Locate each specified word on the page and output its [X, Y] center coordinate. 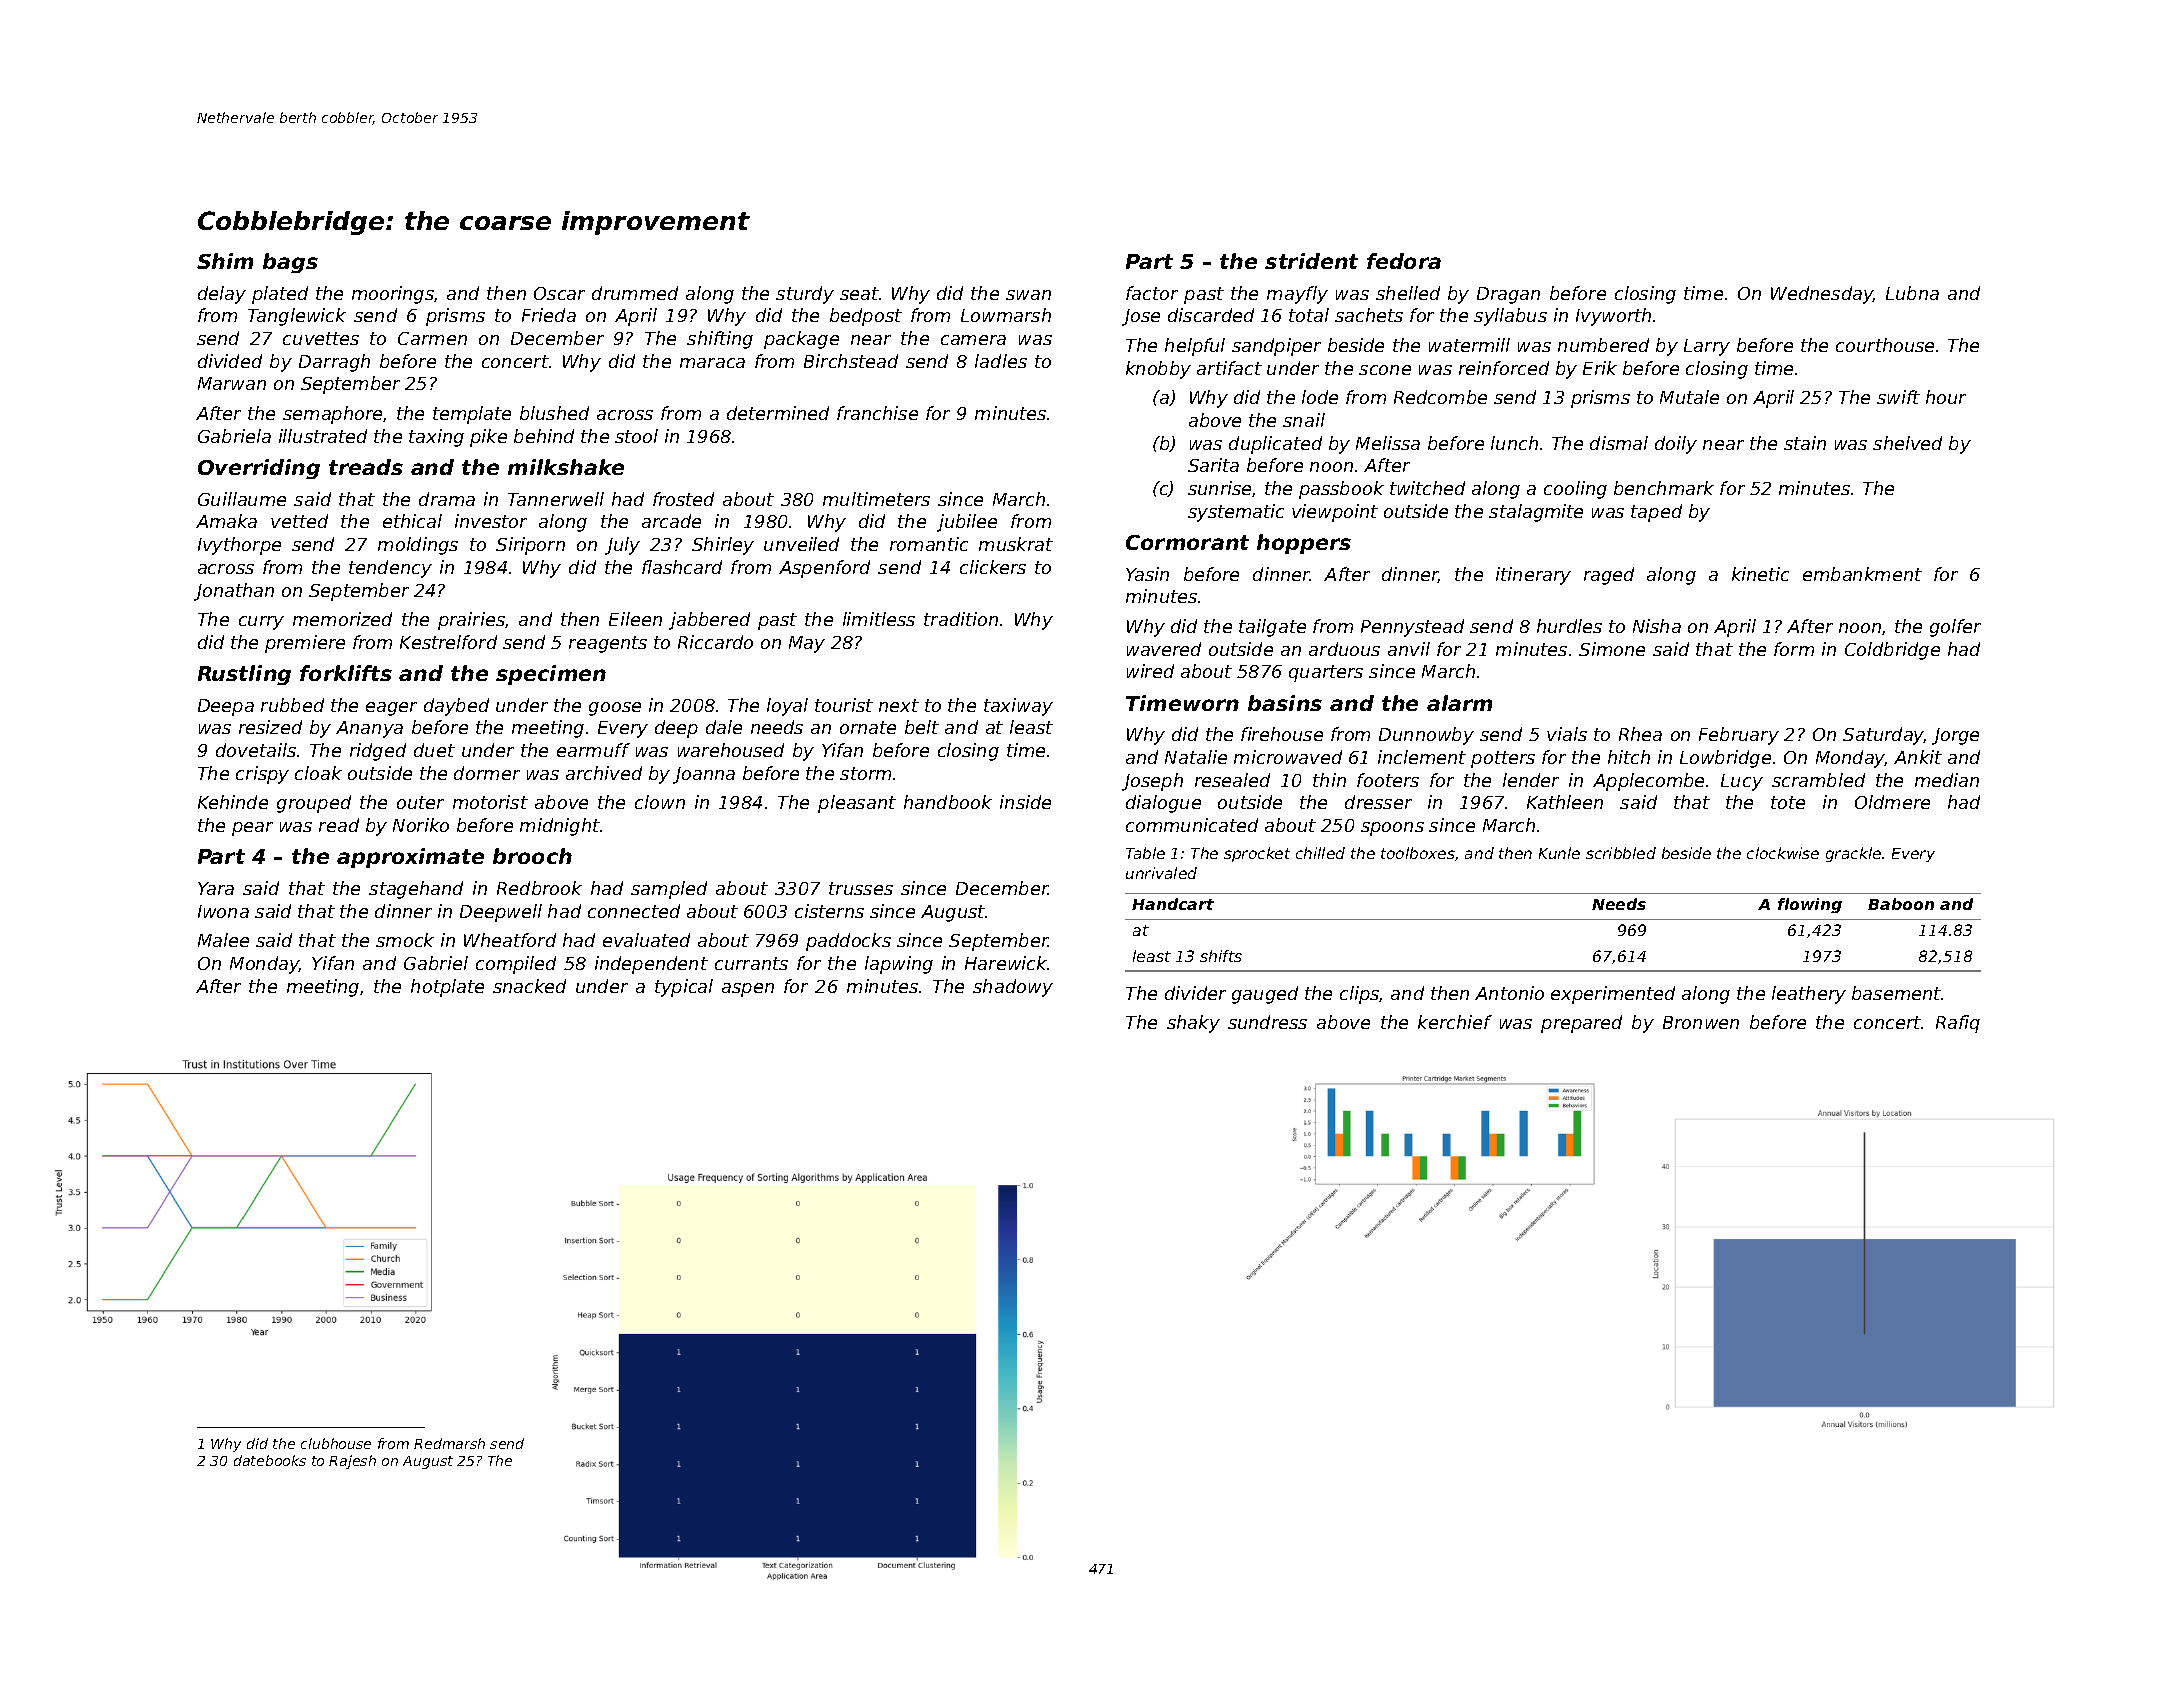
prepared [1581, 1024]
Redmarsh [449, 1443]
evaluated [646, 940]
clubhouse [336, 1443]
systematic [1236, 513]
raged [1609, 576]
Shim [225, 261]
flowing [1810, 905]
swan [1028, 295]
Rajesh [352, 1462]
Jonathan [234, 592]
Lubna [1912, 293]
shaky [1193, 1024]
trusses [861, 888]
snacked [529, 986]
